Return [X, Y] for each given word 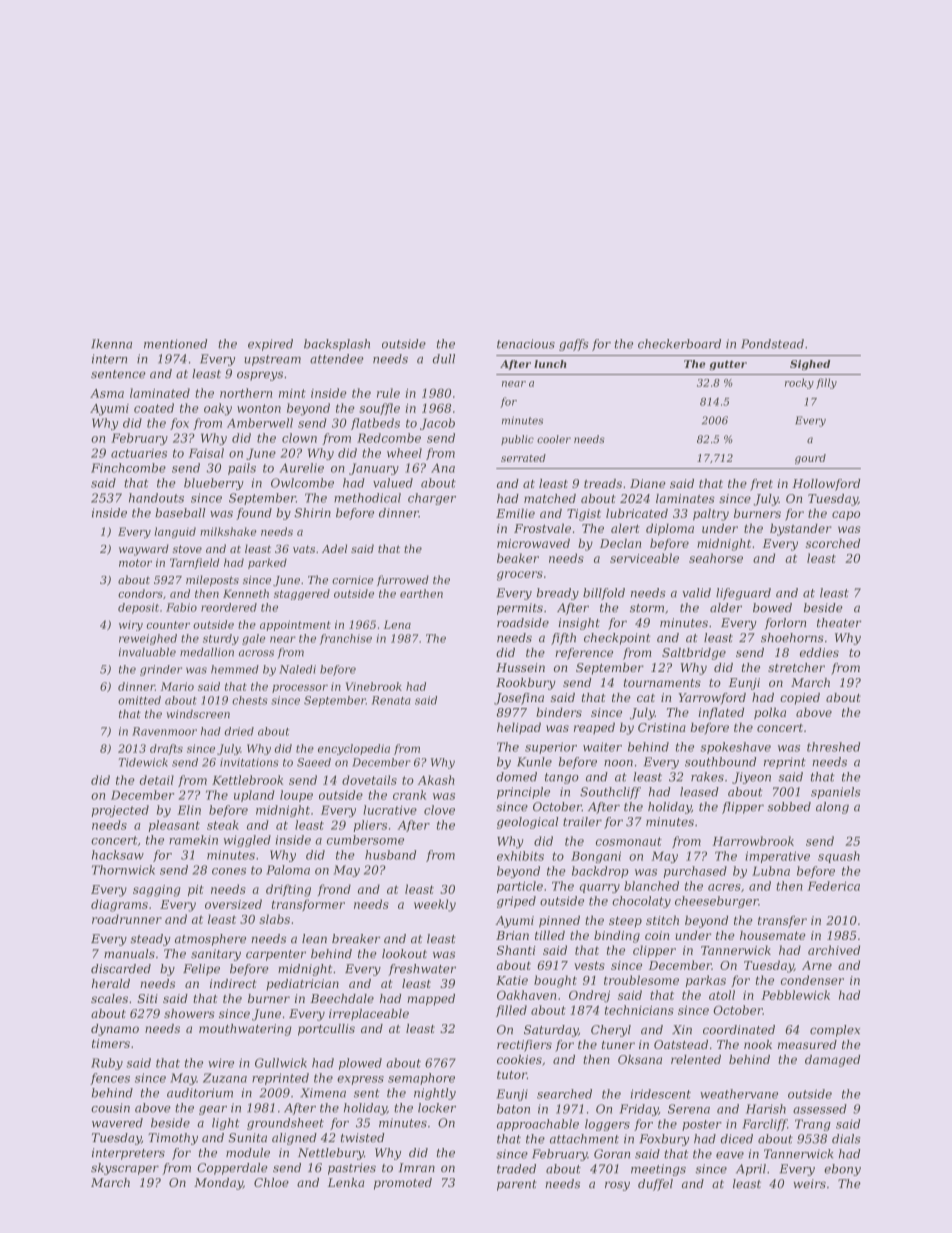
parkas [706, 981]
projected [120, 811]
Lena [397, 624]
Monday [218, 1184]
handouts [156, 498]
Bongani [596, 857]
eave [730, 1155]
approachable [538, 1125]
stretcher [796, 667]
